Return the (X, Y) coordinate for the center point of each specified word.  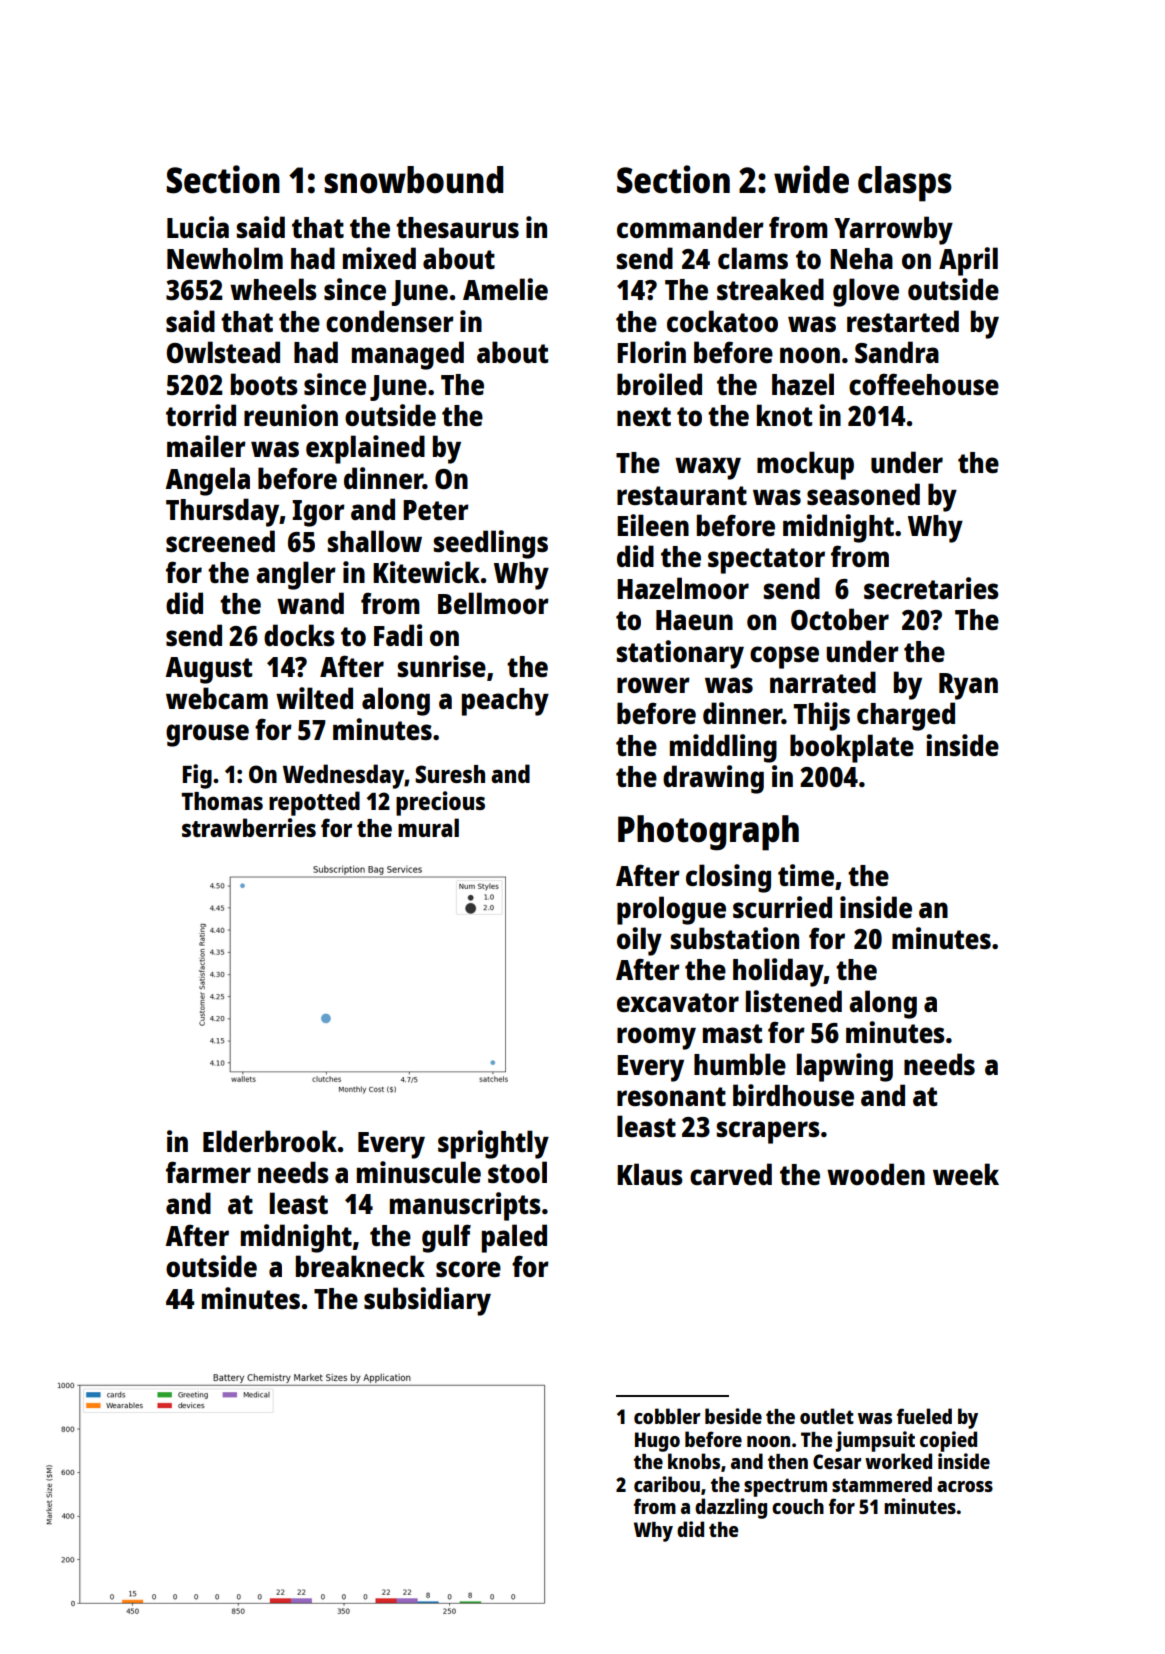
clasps (905, 184)
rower (653, 685)
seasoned (863, 494)
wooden (876, 1174)
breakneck (360, 1266)
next (644, 416)
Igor (318, 513)
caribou (667, 1484)
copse (784, 657)
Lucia (198, 227)
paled (514, 1238)
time (806, 875)
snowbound (413, 180)
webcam (217, 698)
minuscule (419, 1172)
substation (735, 938)
